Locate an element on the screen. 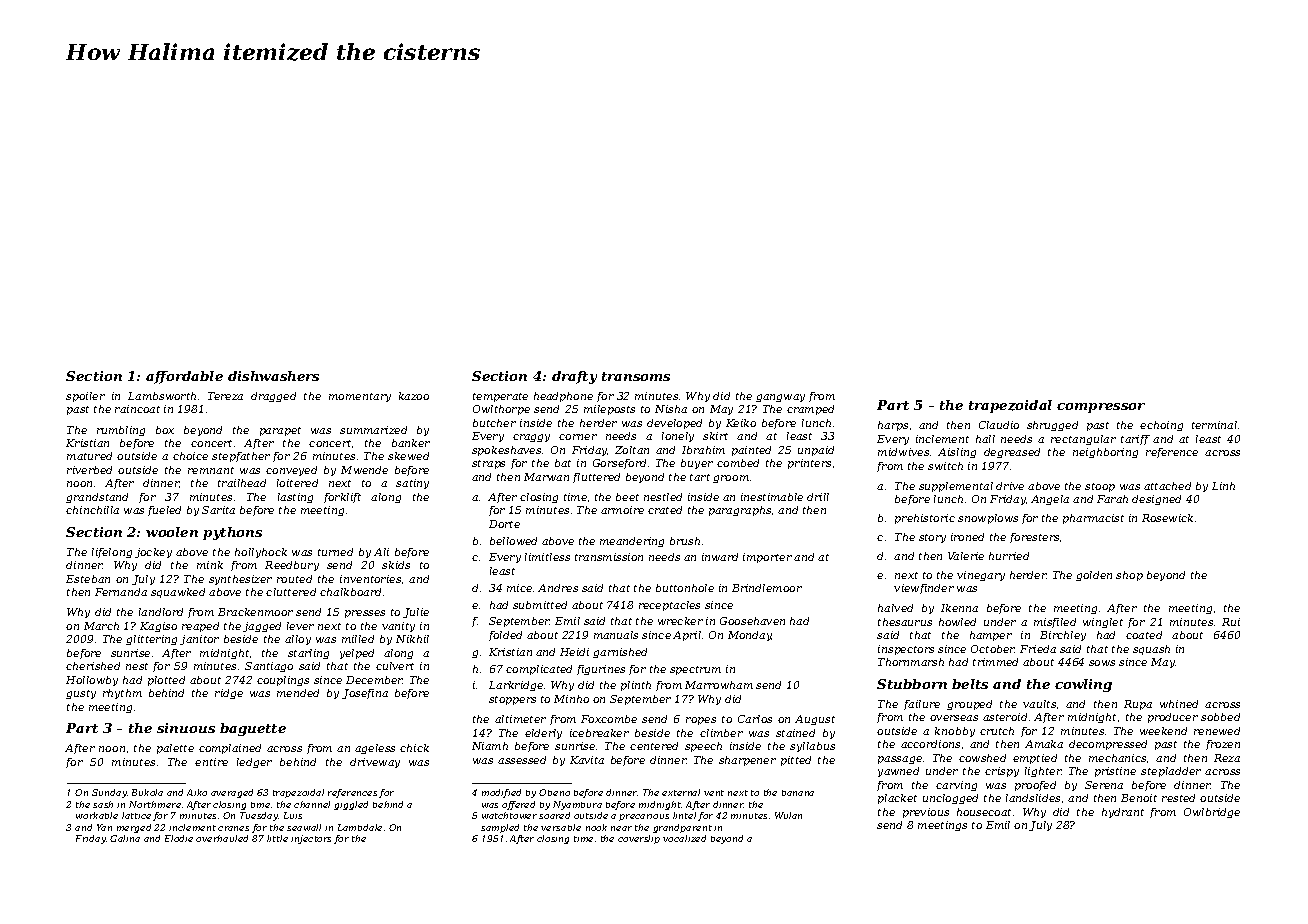  coverslip is located at coordinates (639, 839).
